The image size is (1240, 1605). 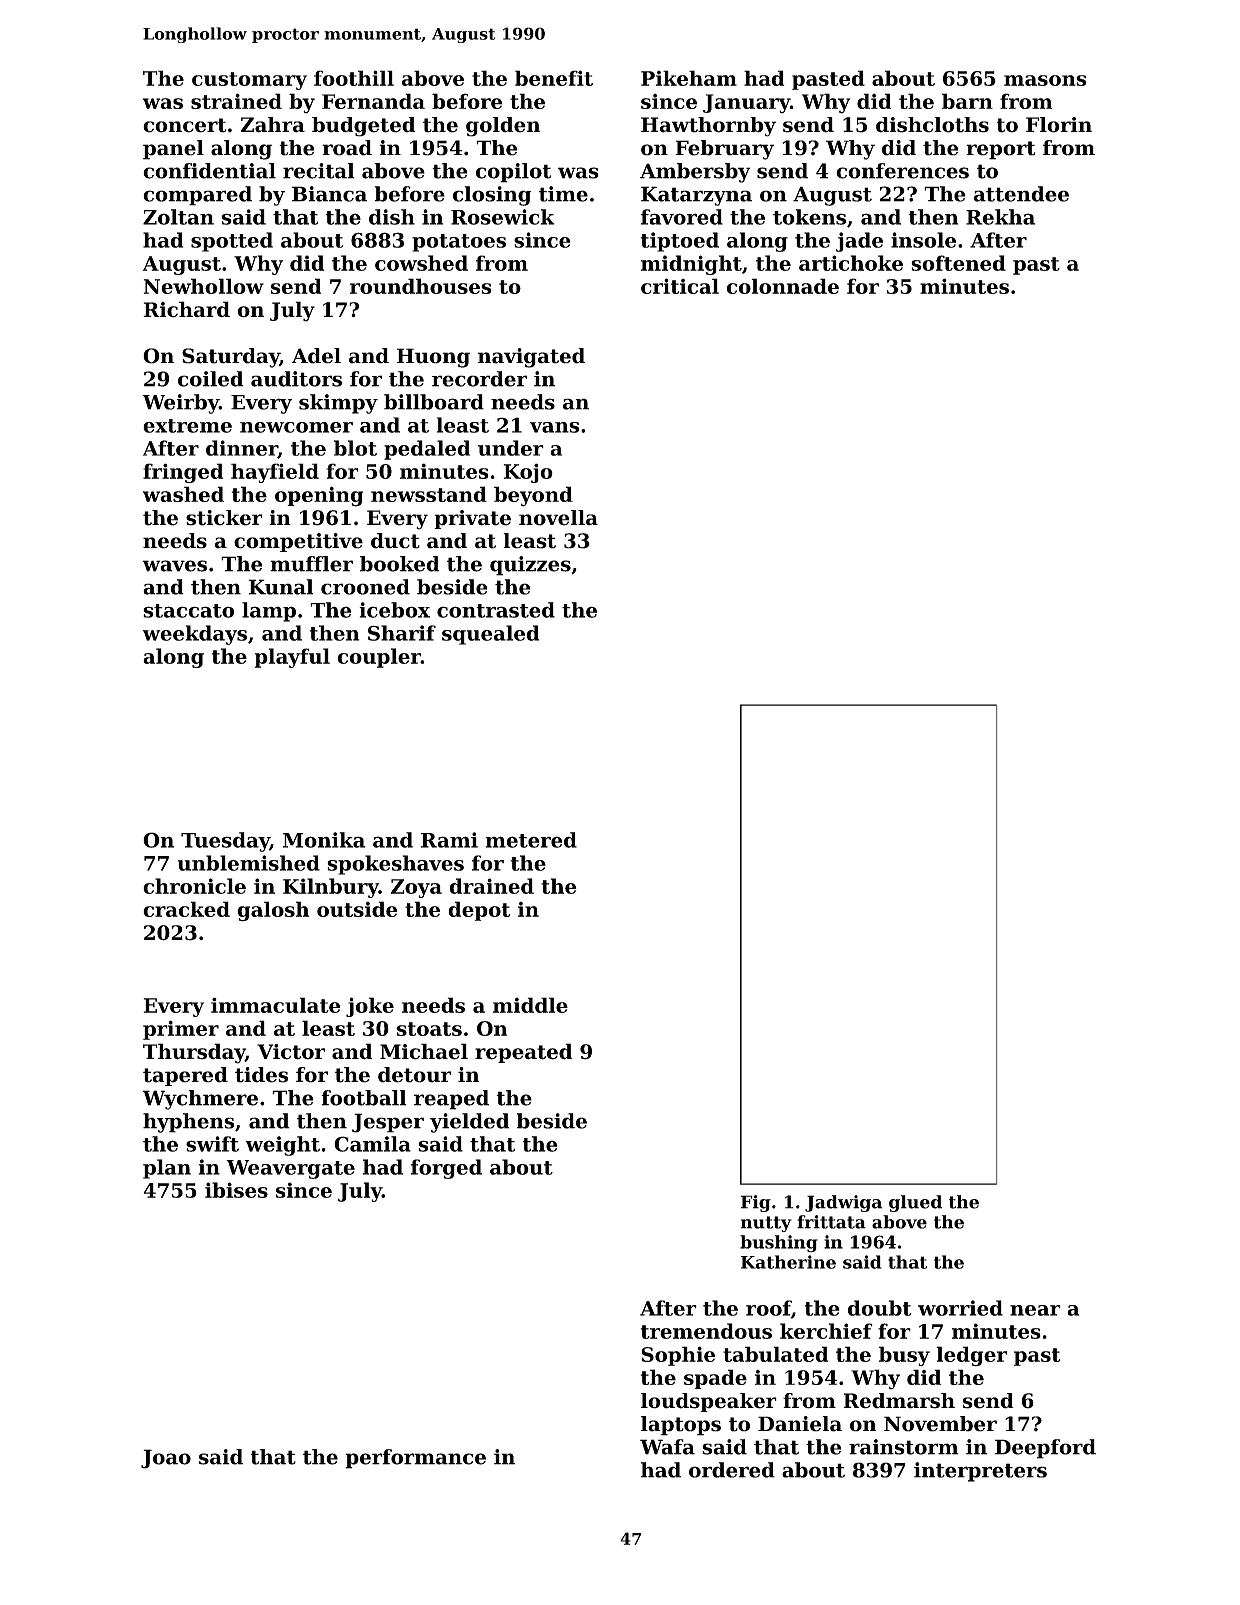 What do you see at coordinates (511, 448) in the screenshot?
I see `under` at bounding box center [511, 448].
